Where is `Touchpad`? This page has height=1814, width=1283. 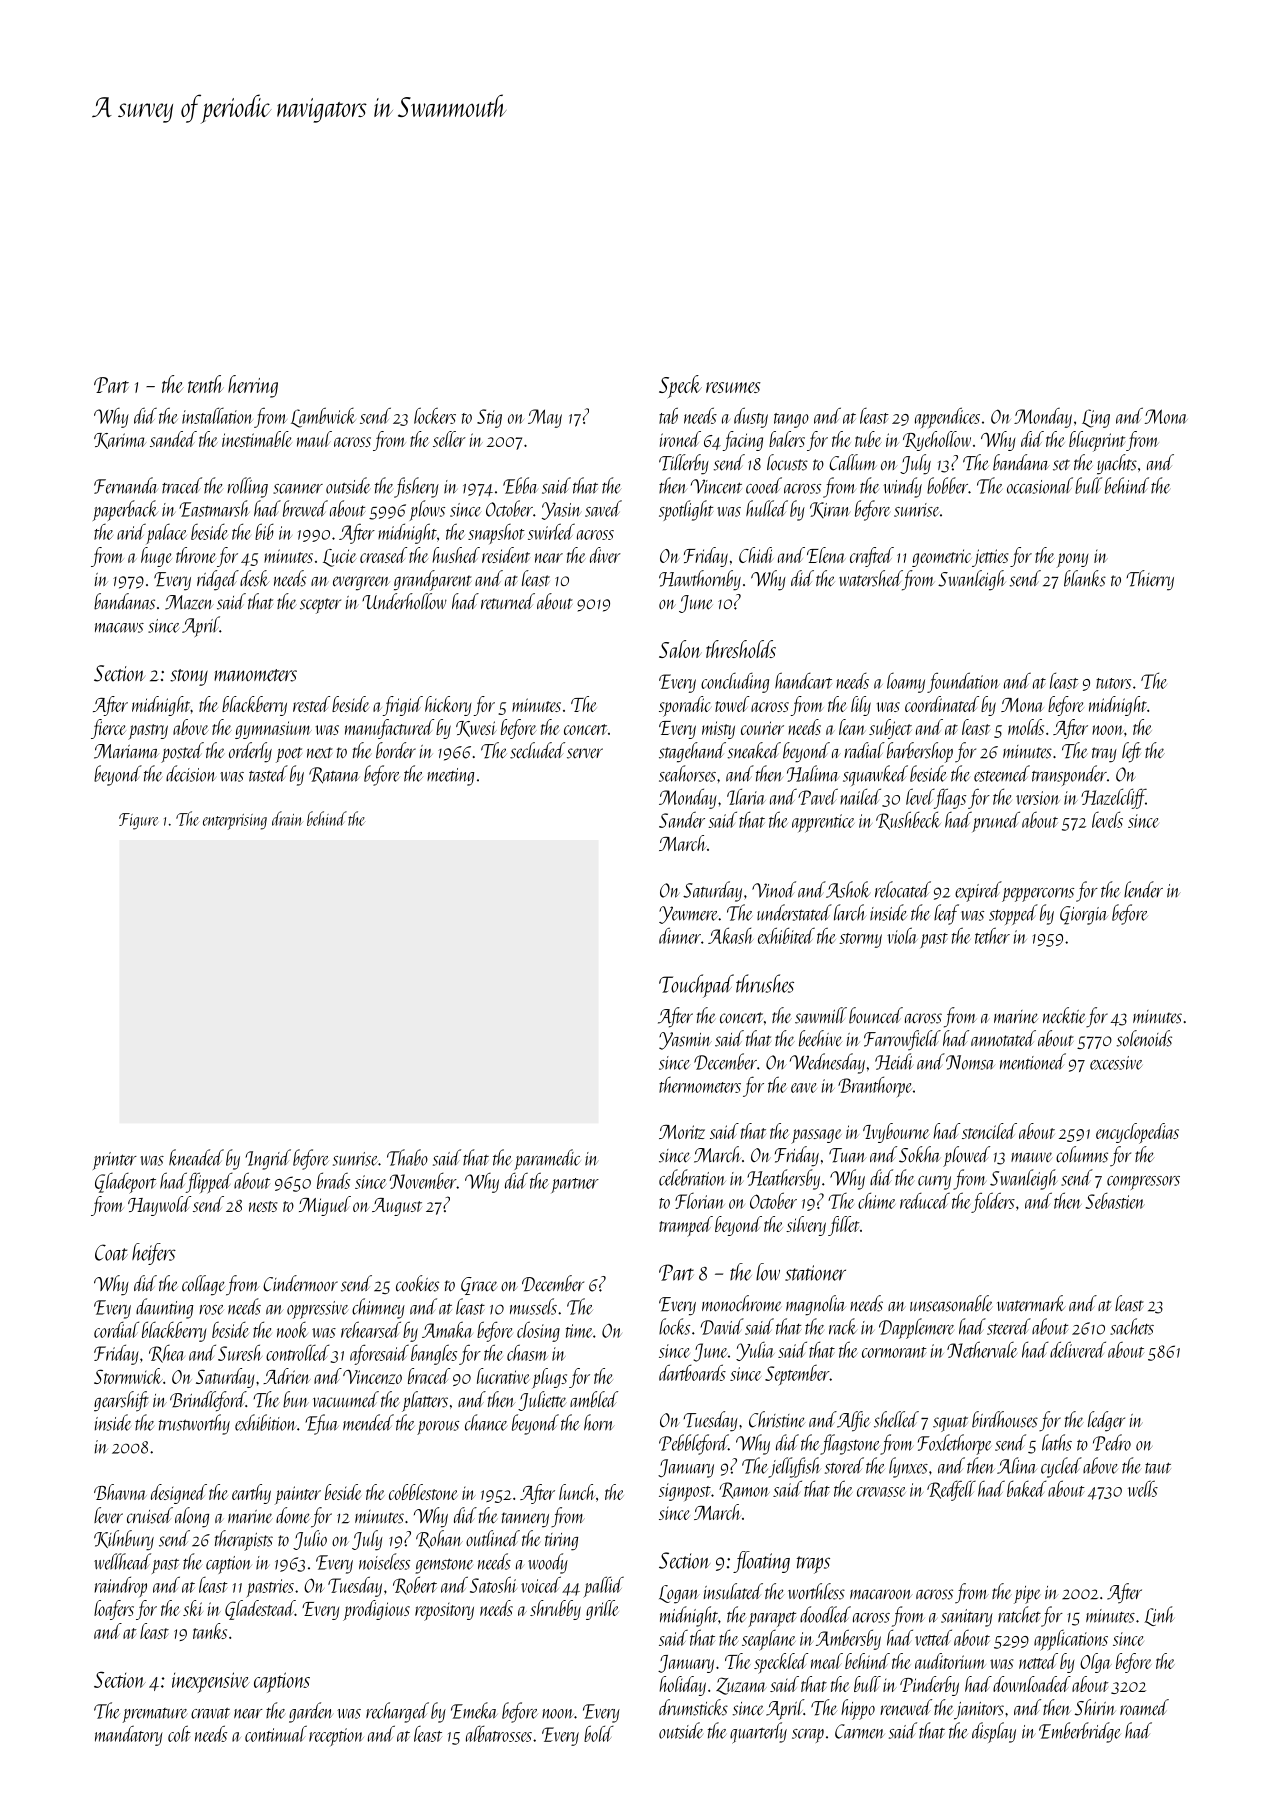
Touchpad is located at coordinates (696, 986).
